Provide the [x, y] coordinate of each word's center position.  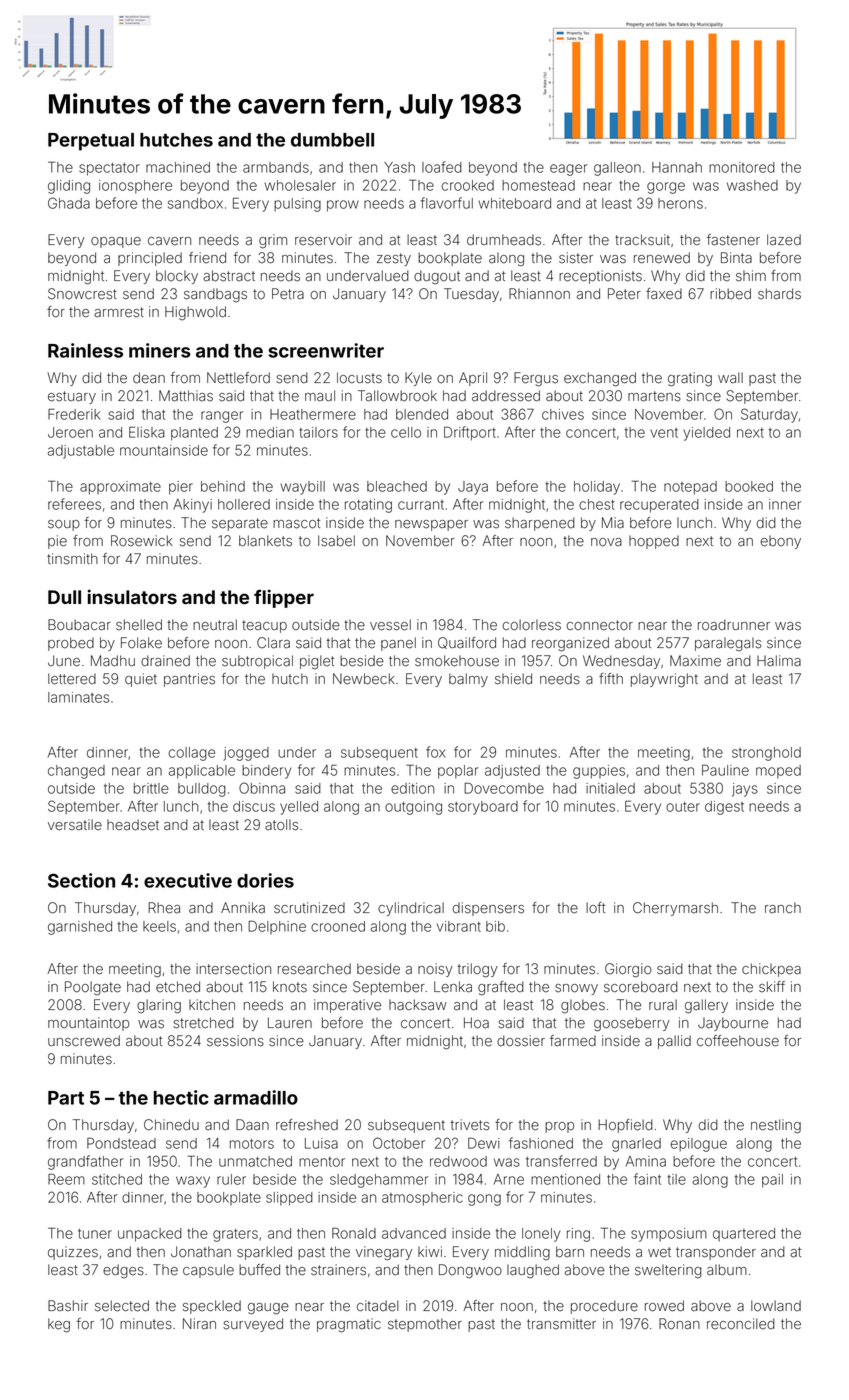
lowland [776, 1306]
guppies [599, 772]
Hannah [677, 167]
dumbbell [332, 140]
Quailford [467, 643]
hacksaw [418, 1005]
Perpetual [91, 142]
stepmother [425, 1325]
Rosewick [142, 541]
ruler [231, 1179]
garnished [80, 928]
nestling [776, 1126]
